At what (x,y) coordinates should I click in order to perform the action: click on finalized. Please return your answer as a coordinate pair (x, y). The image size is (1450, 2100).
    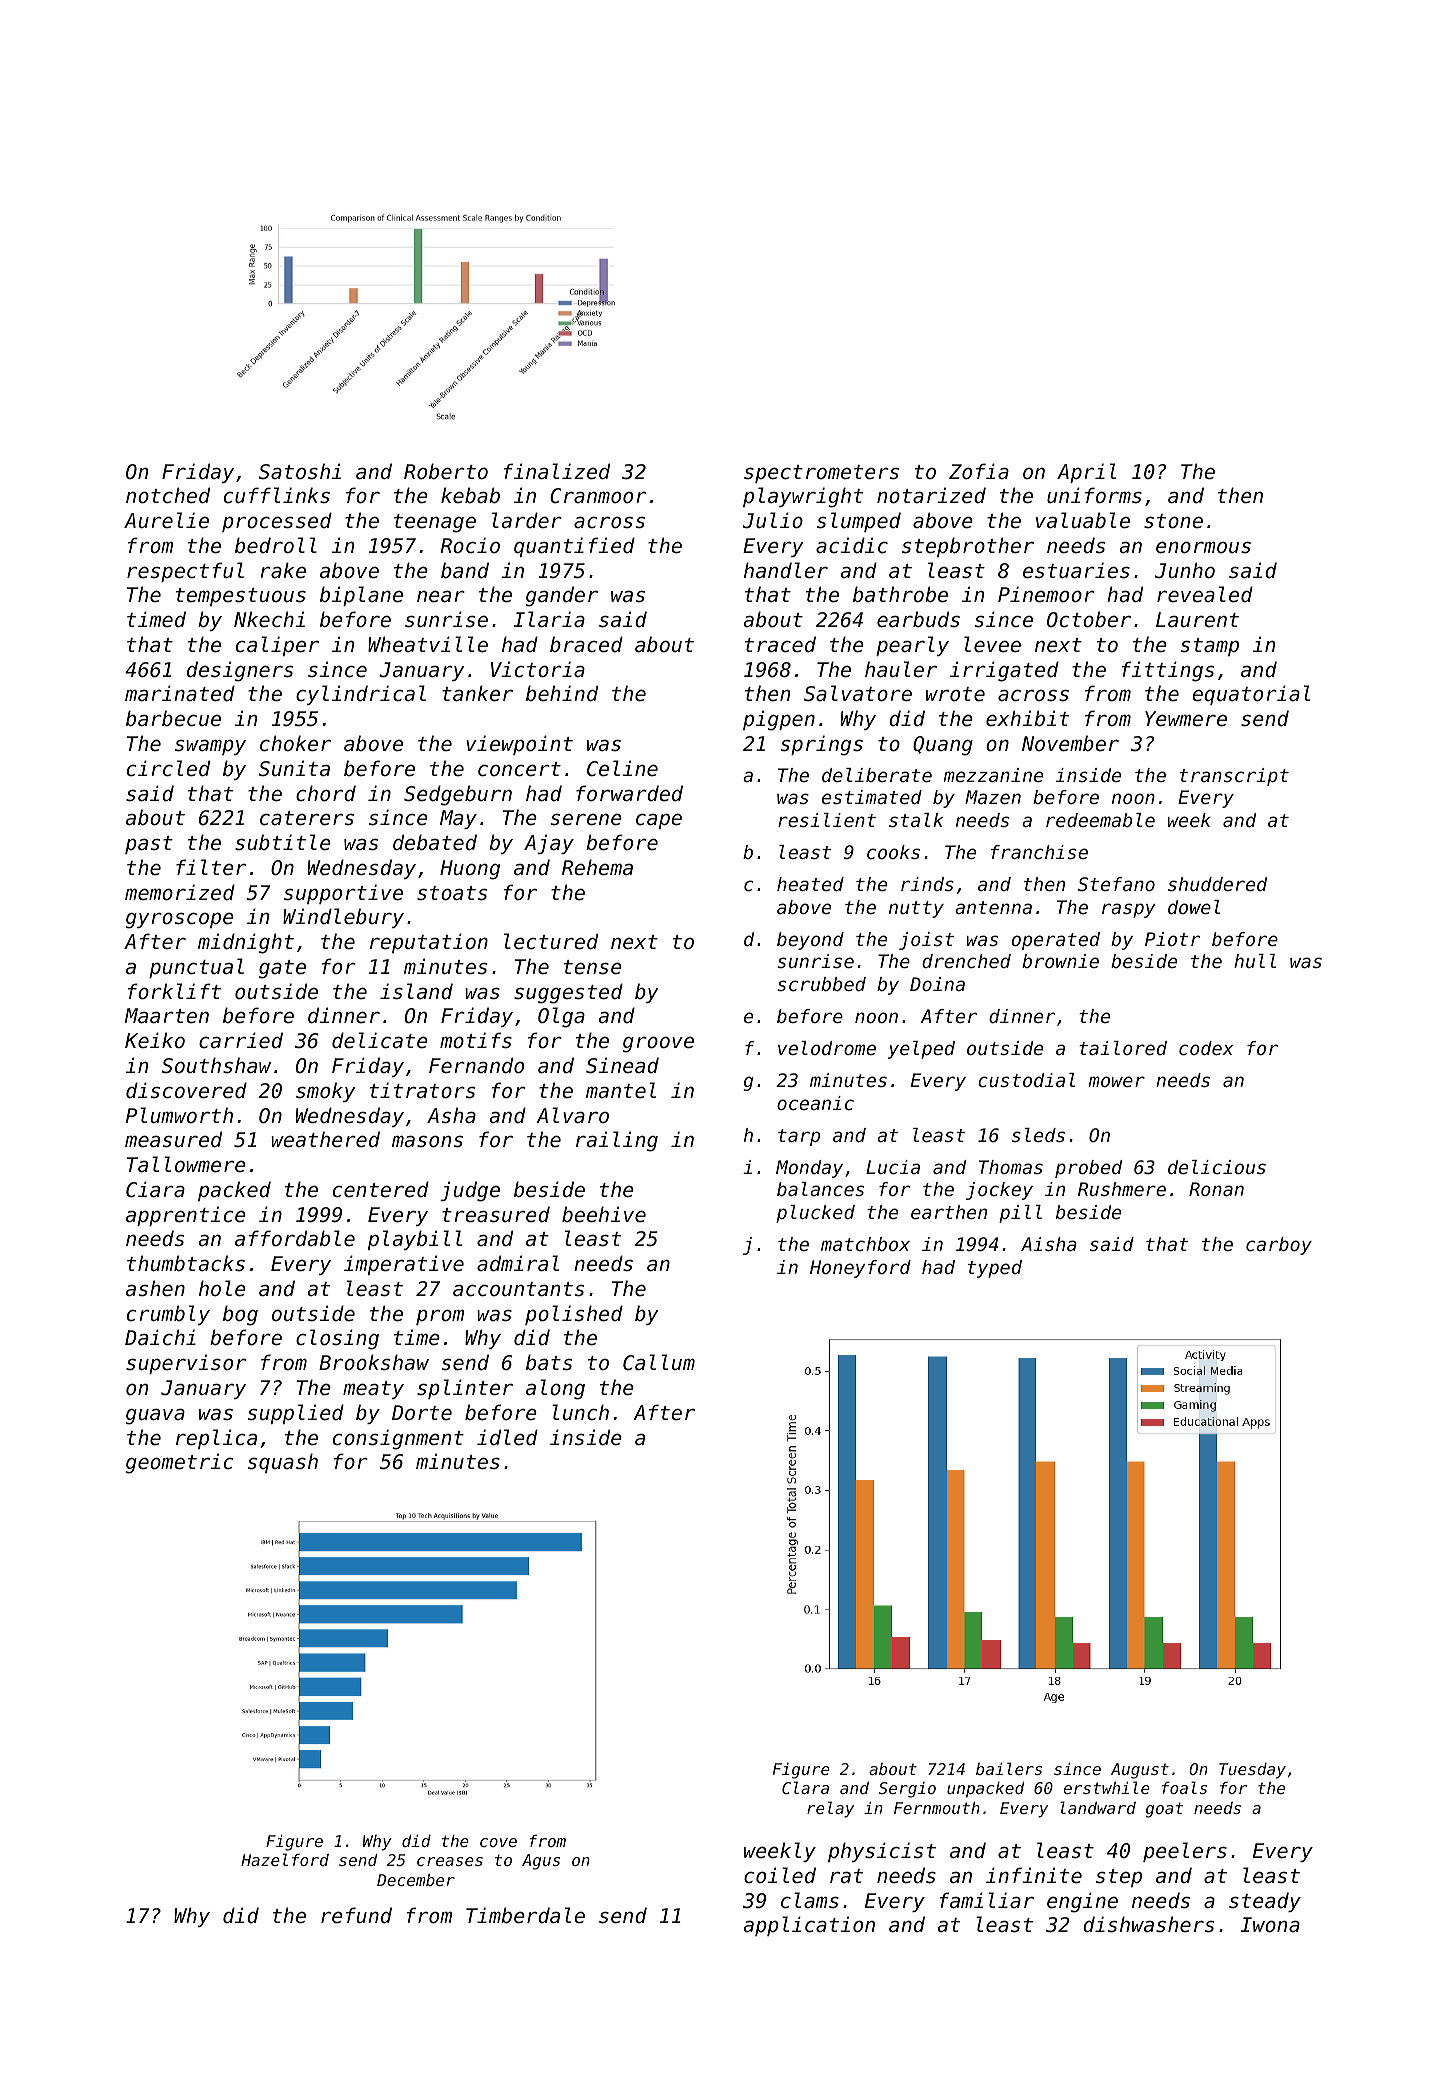
    Looking at the image, I should click on (557, 471).
